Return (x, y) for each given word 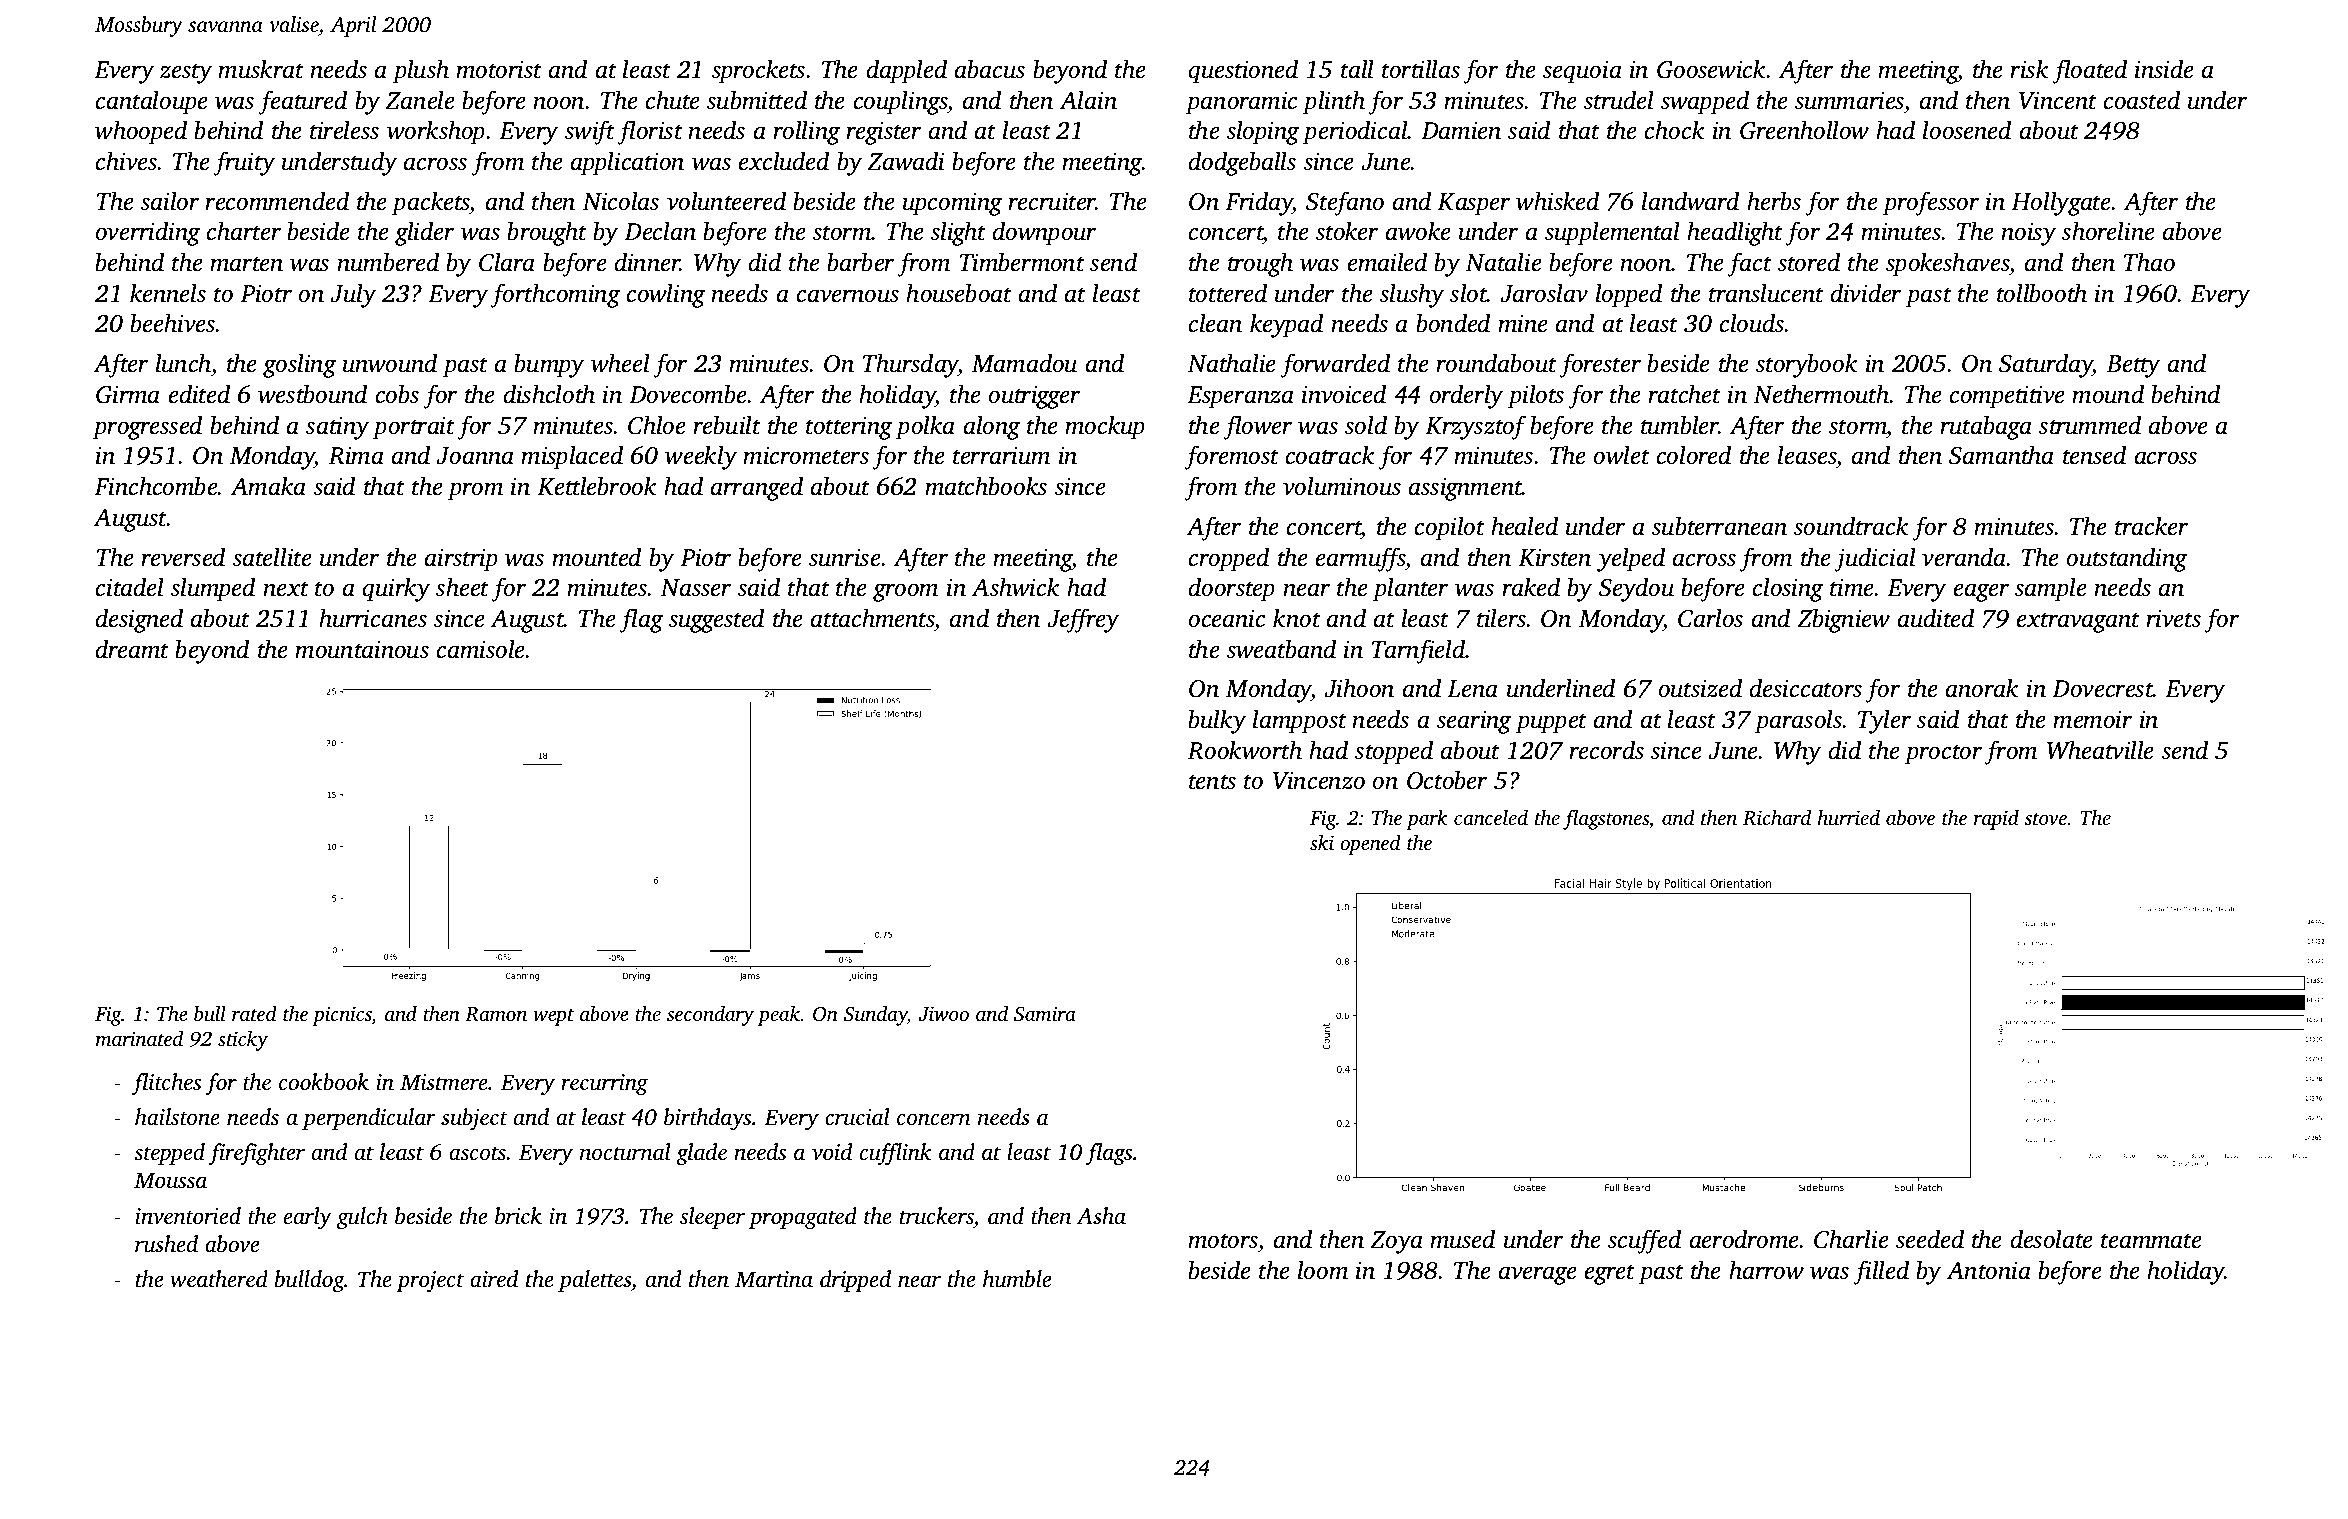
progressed (147, 427)
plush (421, 71)
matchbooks (986, 486)
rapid (1996, 820)
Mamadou (1024, 363)
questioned (1243, 71)
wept (553, 1017)
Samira (1045, 1014)
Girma (128, 394)
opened (1370, 845)
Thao (2149, 262)
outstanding (2127, 559)
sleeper (712, 1218)
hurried (1848, 817)
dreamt (132, 649)
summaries (1849, 100)
